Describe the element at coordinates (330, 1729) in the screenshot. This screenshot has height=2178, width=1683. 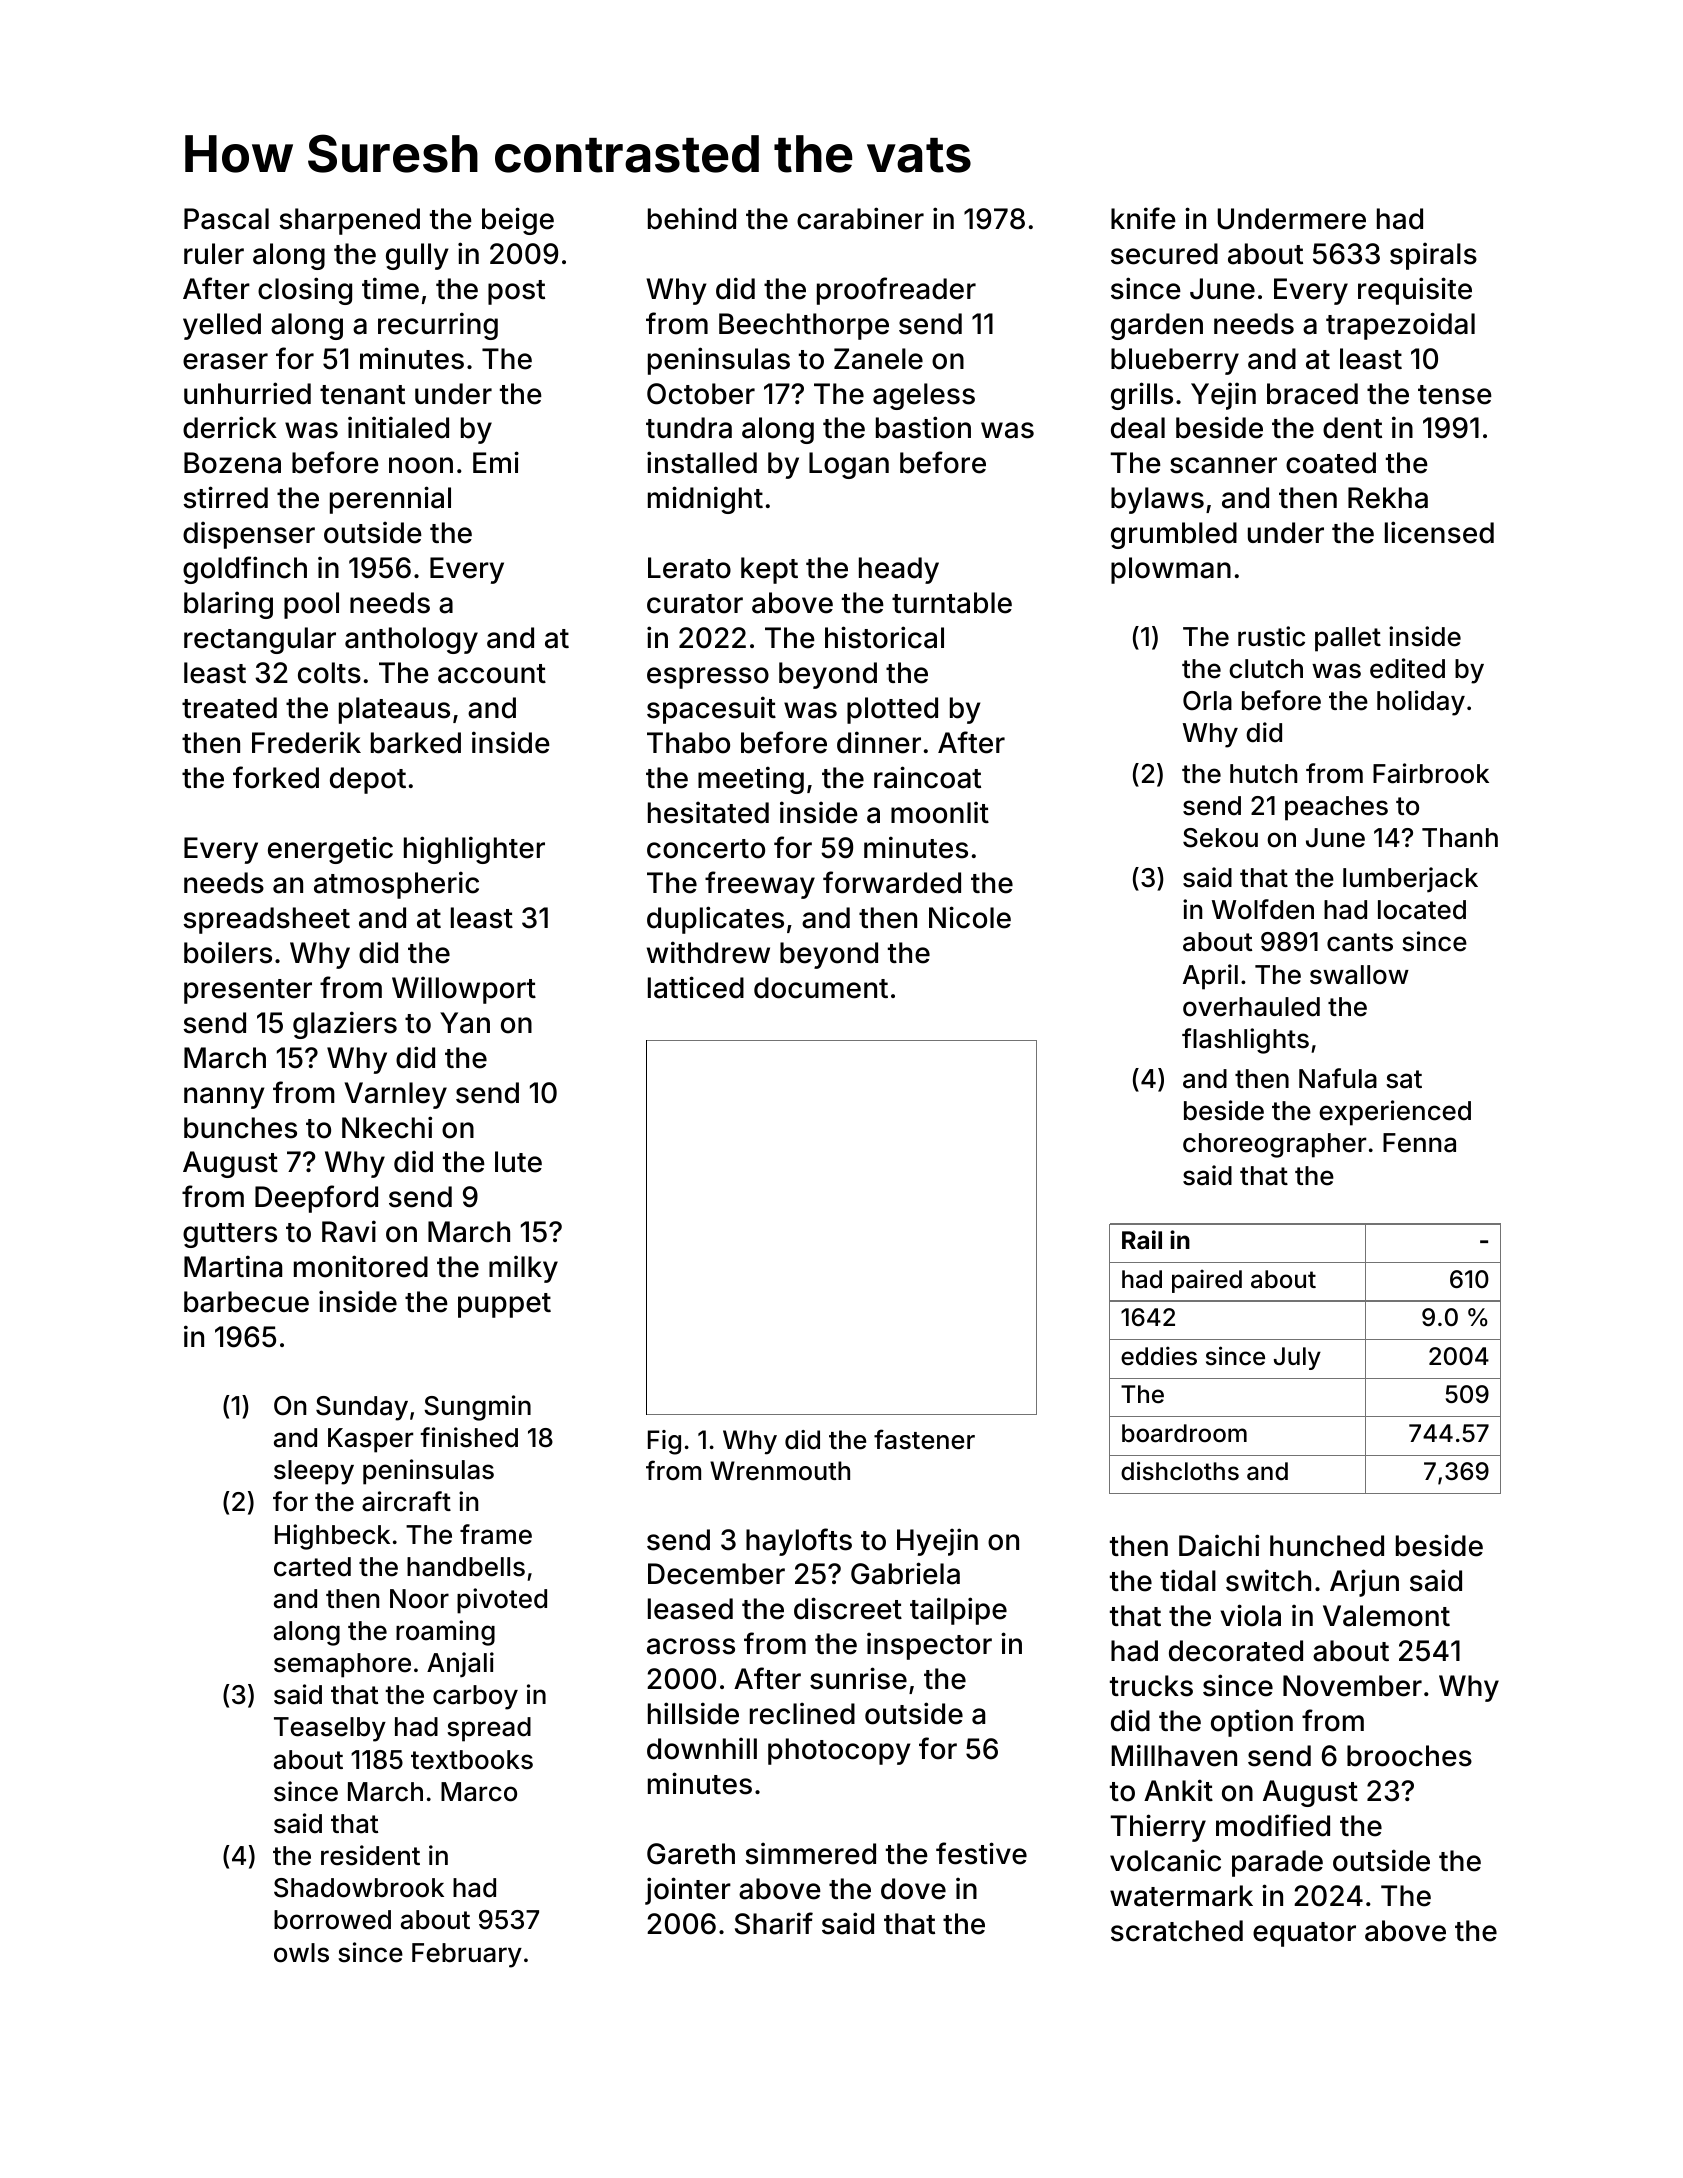
I see `Teaselby` at that location.
